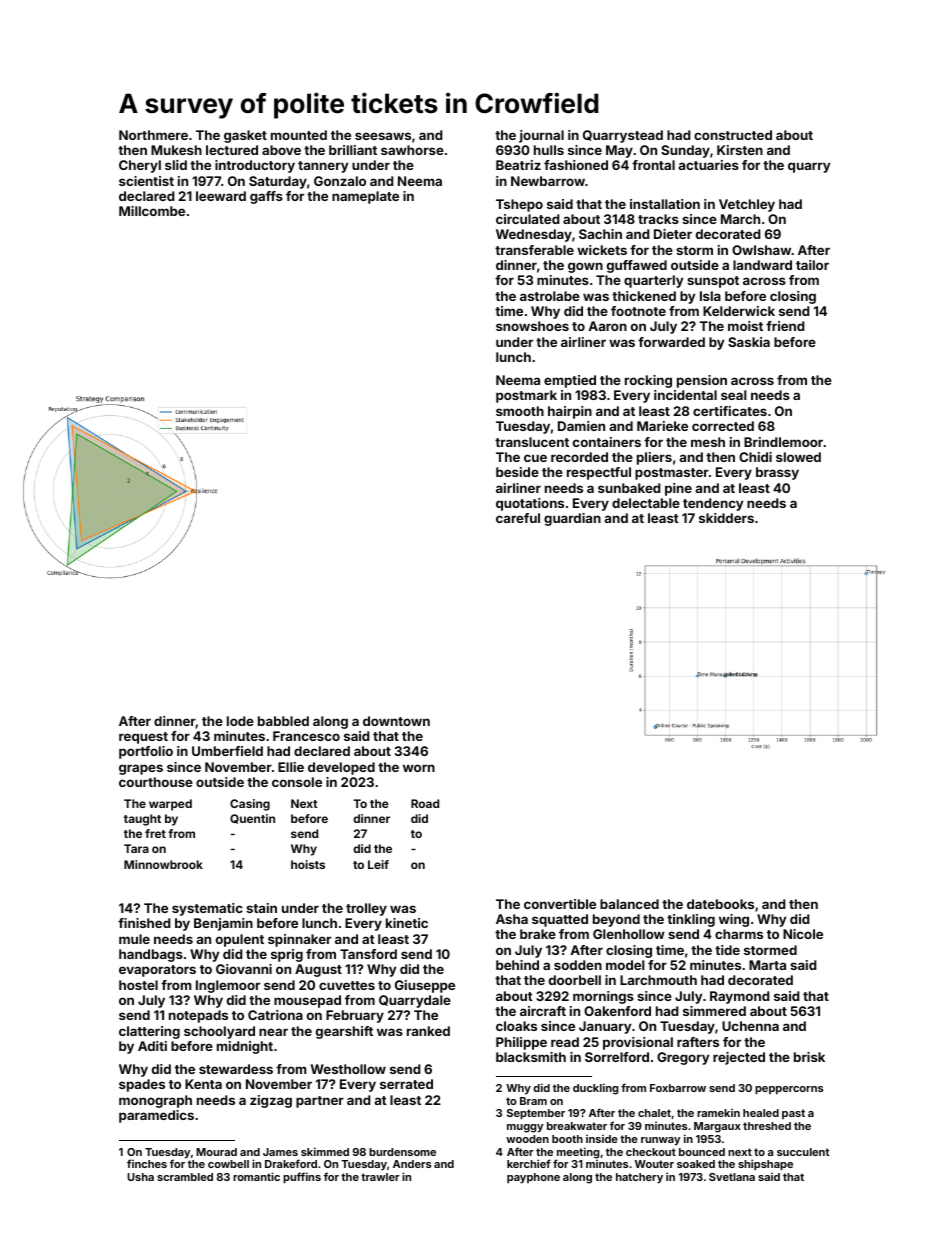  What do you see at coordinates (528, 219) in the screenshot?
I see `circulated` at bounding box center [528, 219].
